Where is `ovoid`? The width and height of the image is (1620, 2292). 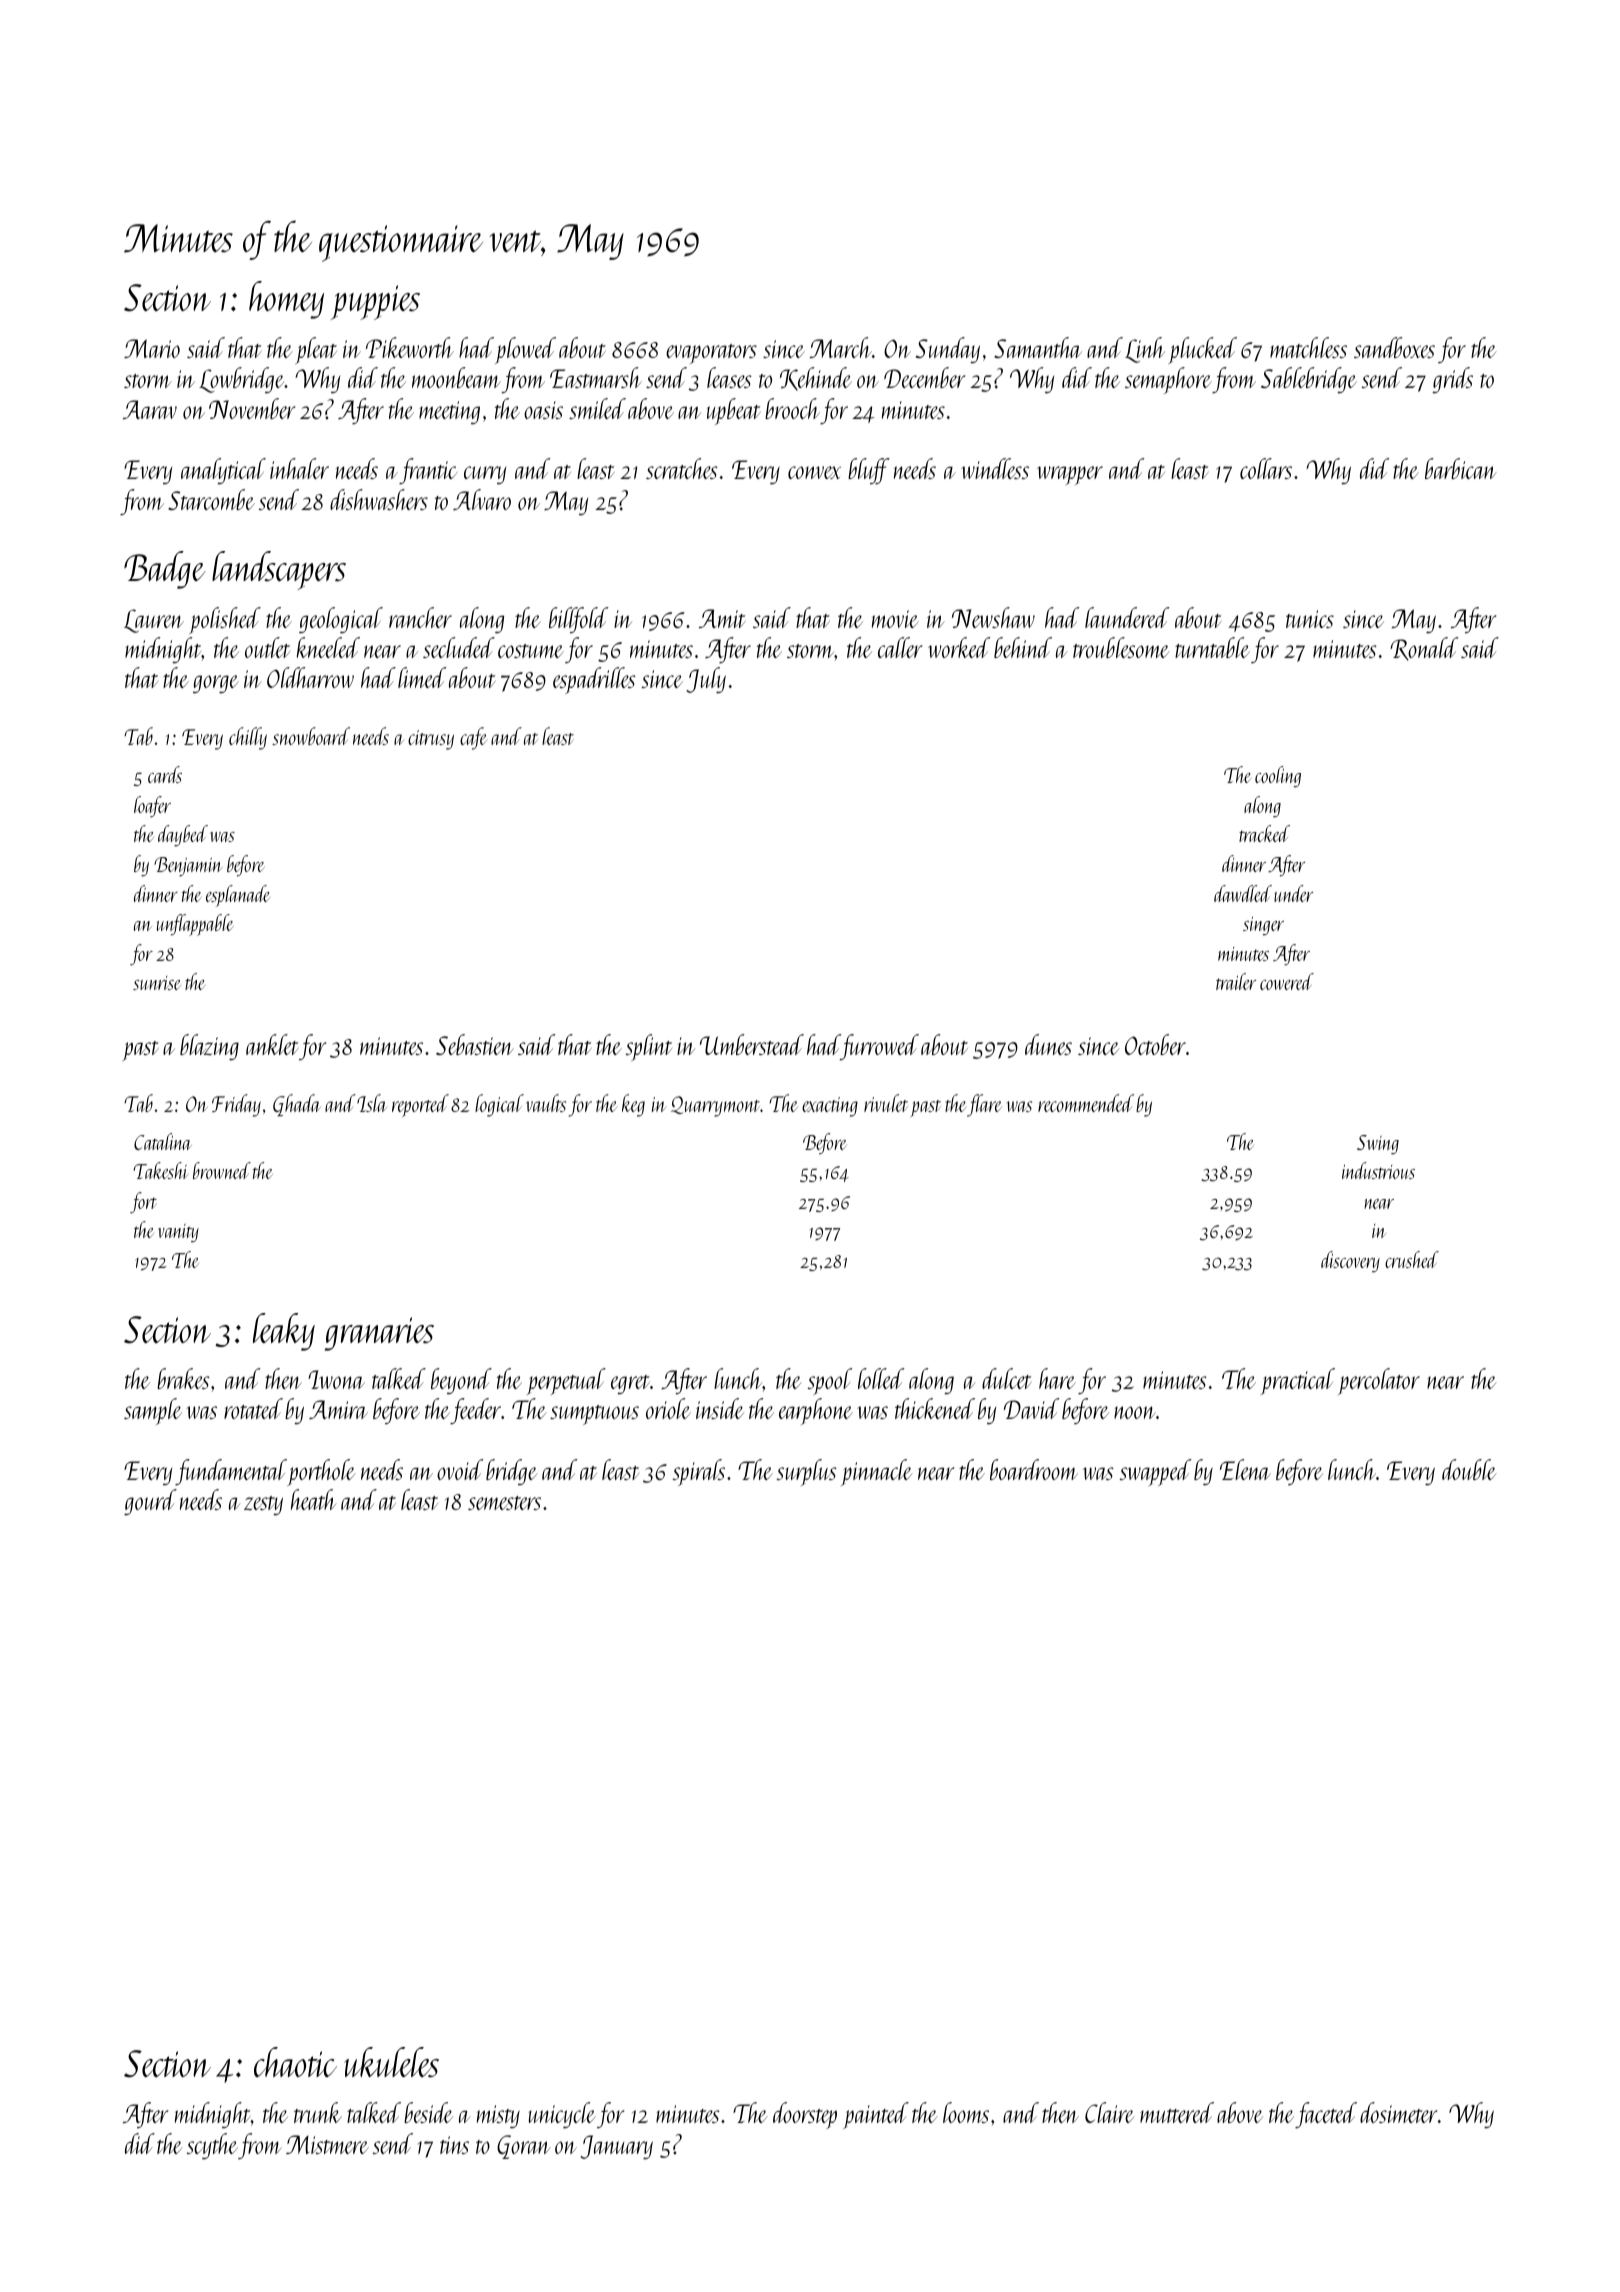
ovoid is located at coordinates (460, 1469).
